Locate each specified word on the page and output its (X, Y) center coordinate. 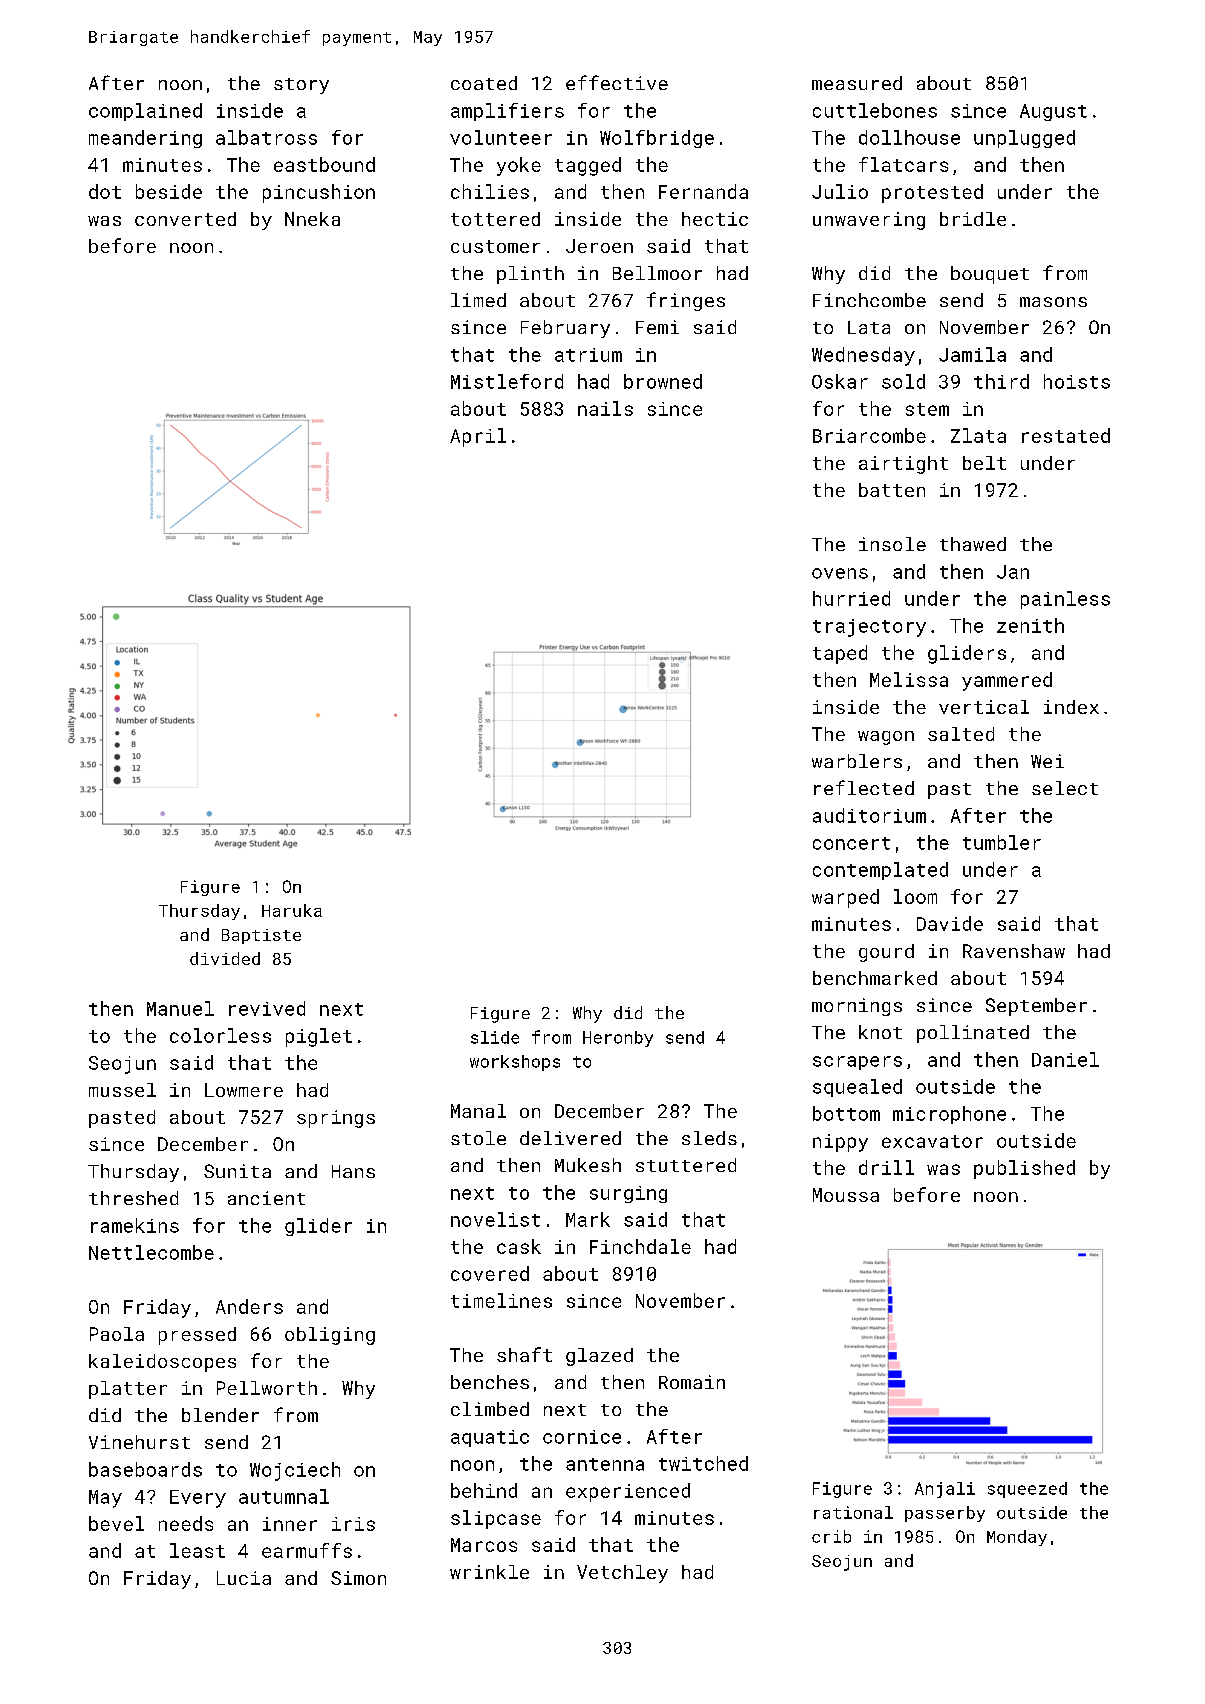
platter (128, 1390)
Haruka (292, 910)
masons (1053, 302)
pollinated (973, 1034)
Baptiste (261, 936)
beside (169, 191)
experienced (628, 1492)
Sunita (237, 1171)
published (1024, 1169)
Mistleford (507, 381)
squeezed (1027, 1490)
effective (617, 82)
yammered (1007, 681)
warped (845, 898)
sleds (709, 1138)
